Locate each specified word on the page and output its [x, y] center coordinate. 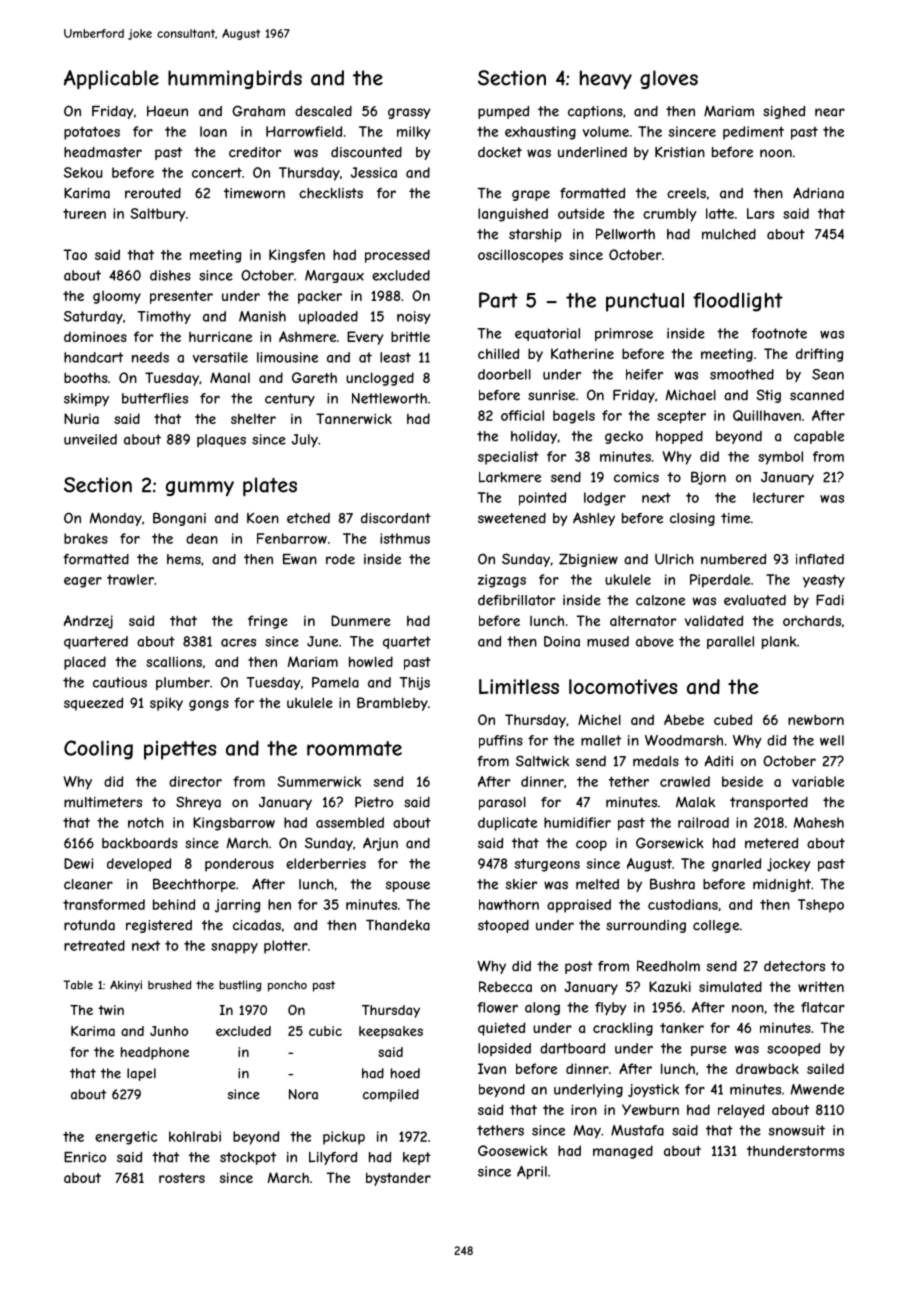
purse [708, 1051]
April [532, 1173]
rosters [182, 1178]
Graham [258, 111]
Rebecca [505, 986]
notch [146, 822]
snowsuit [796, 1130]
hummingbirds [235, 79]
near [830, 112]
